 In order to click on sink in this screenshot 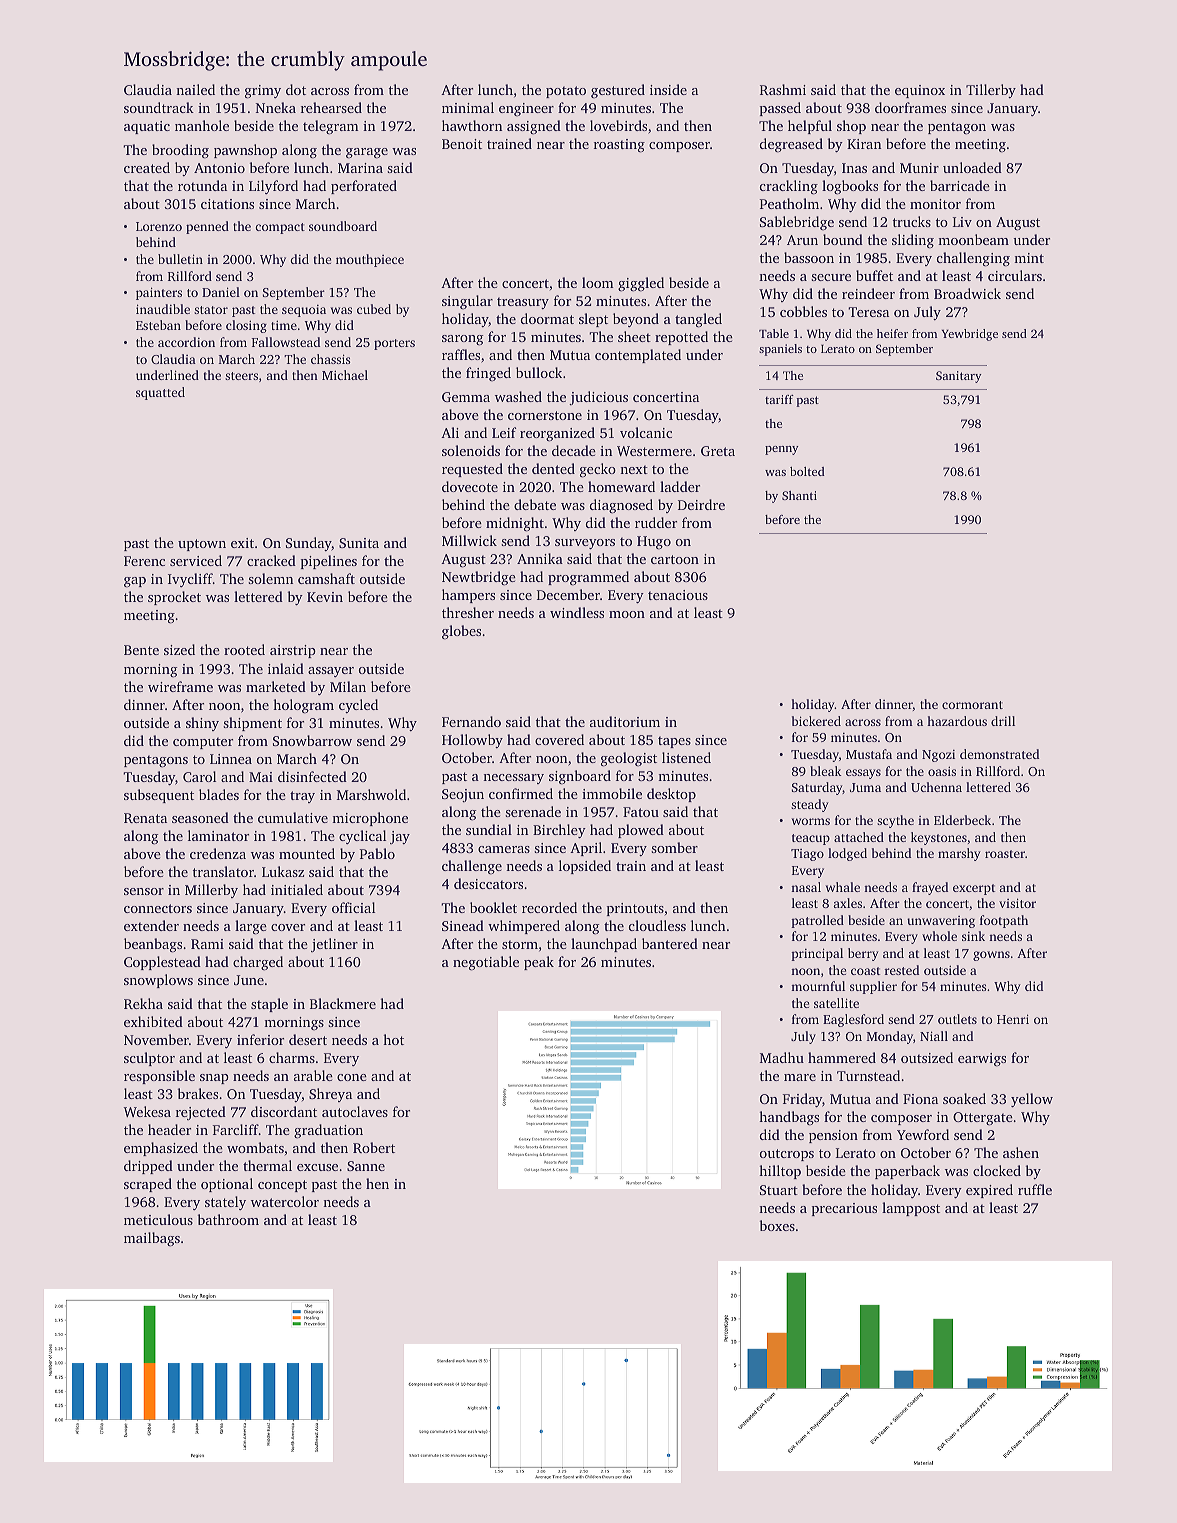, I will do `click(973, 936)`.
